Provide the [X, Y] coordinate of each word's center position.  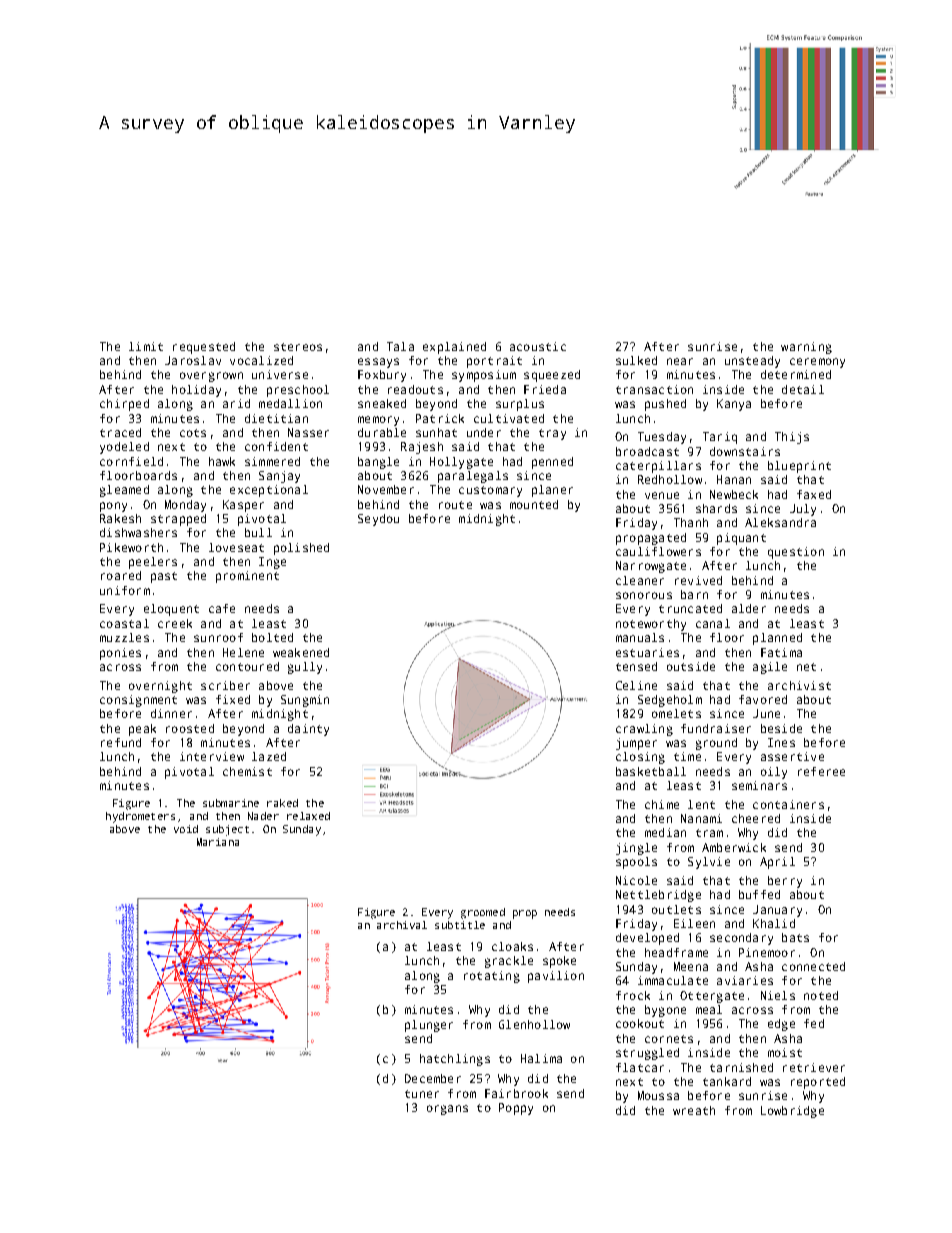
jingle [636, 849]
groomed [483, 913]
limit [146, 346]
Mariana [218, 842]
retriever [814, 1067]
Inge [272, 563]
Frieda [545, 389]
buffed [759, 894]
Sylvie [709, 863]
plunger [429, 1026]
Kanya [734, 405]
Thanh [691, 522]
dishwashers [138, 532]
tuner [422, 1094]
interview [212, 756]
